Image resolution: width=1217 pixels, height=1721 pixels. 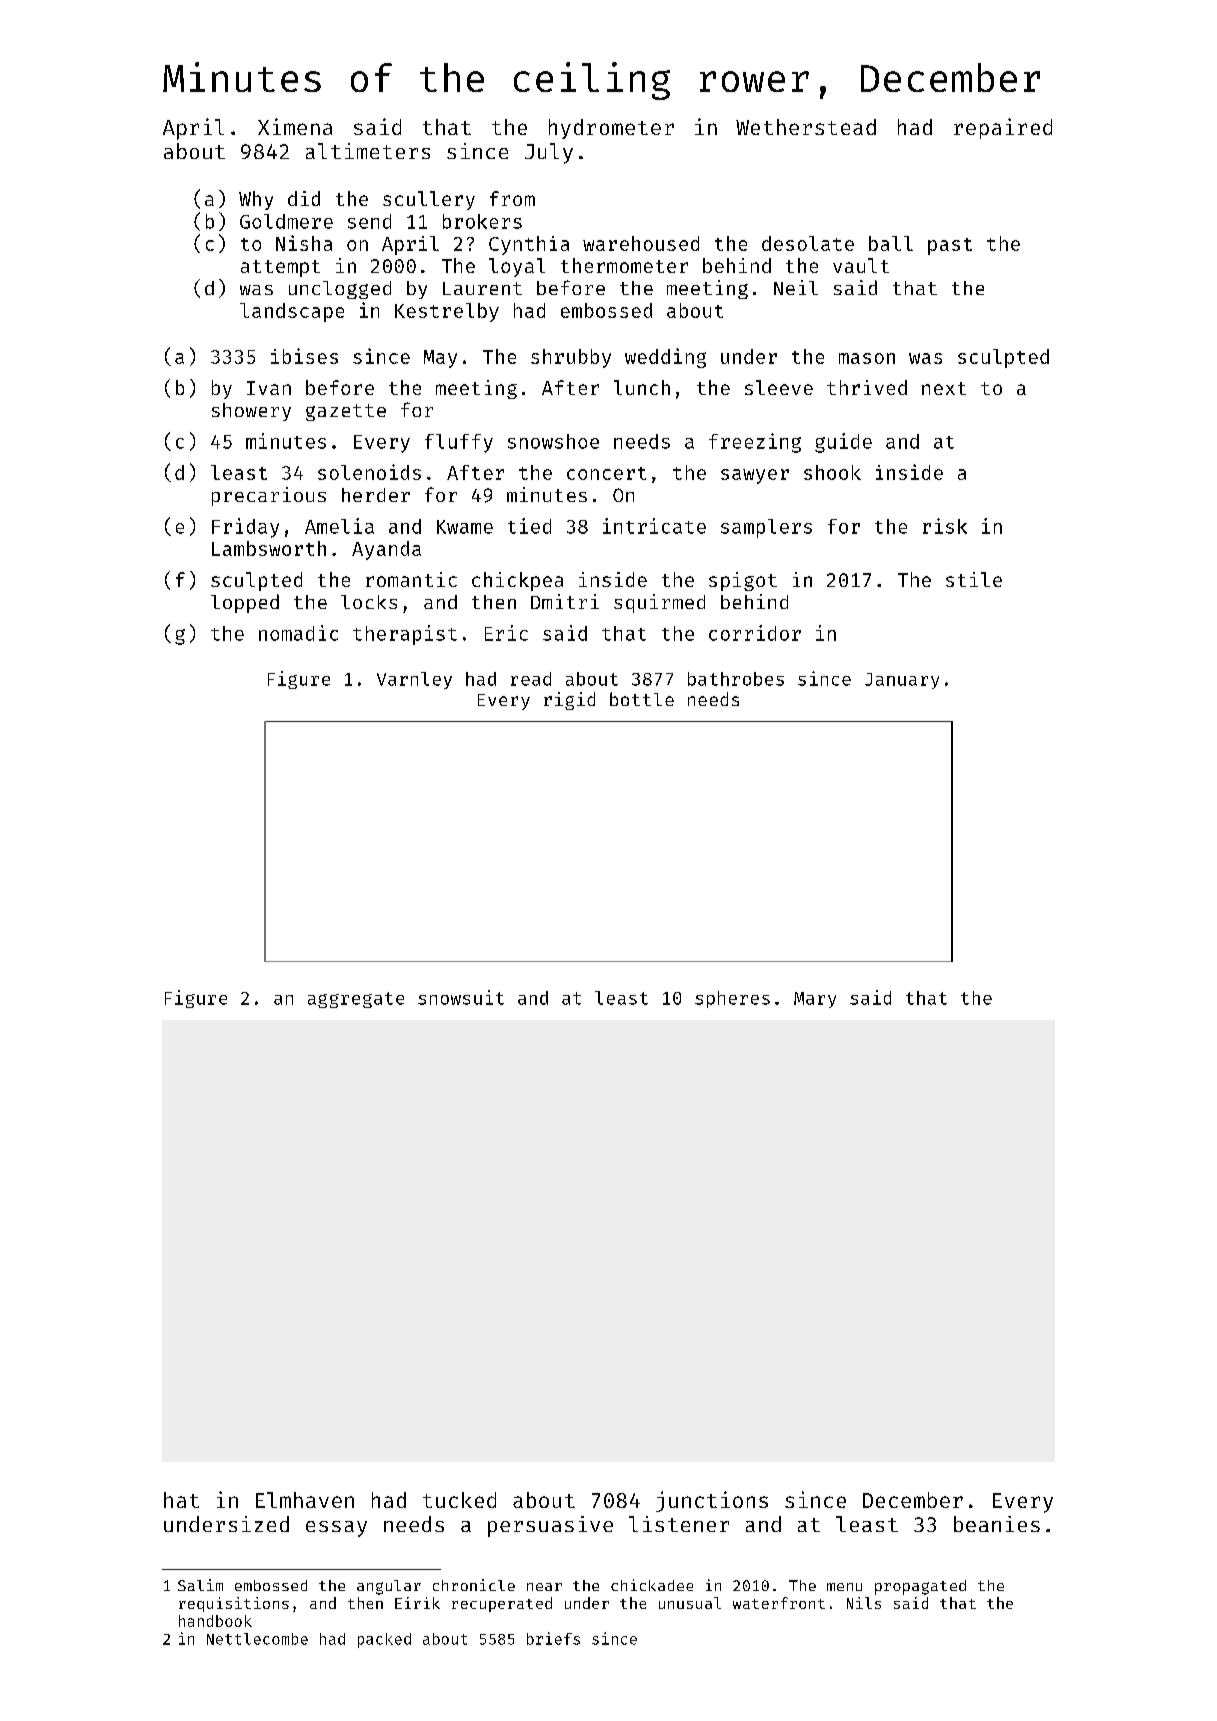 What do you see at coordinates (815, 1000) in the document?
I see `Mary` at bounding box center [815, 1000].
